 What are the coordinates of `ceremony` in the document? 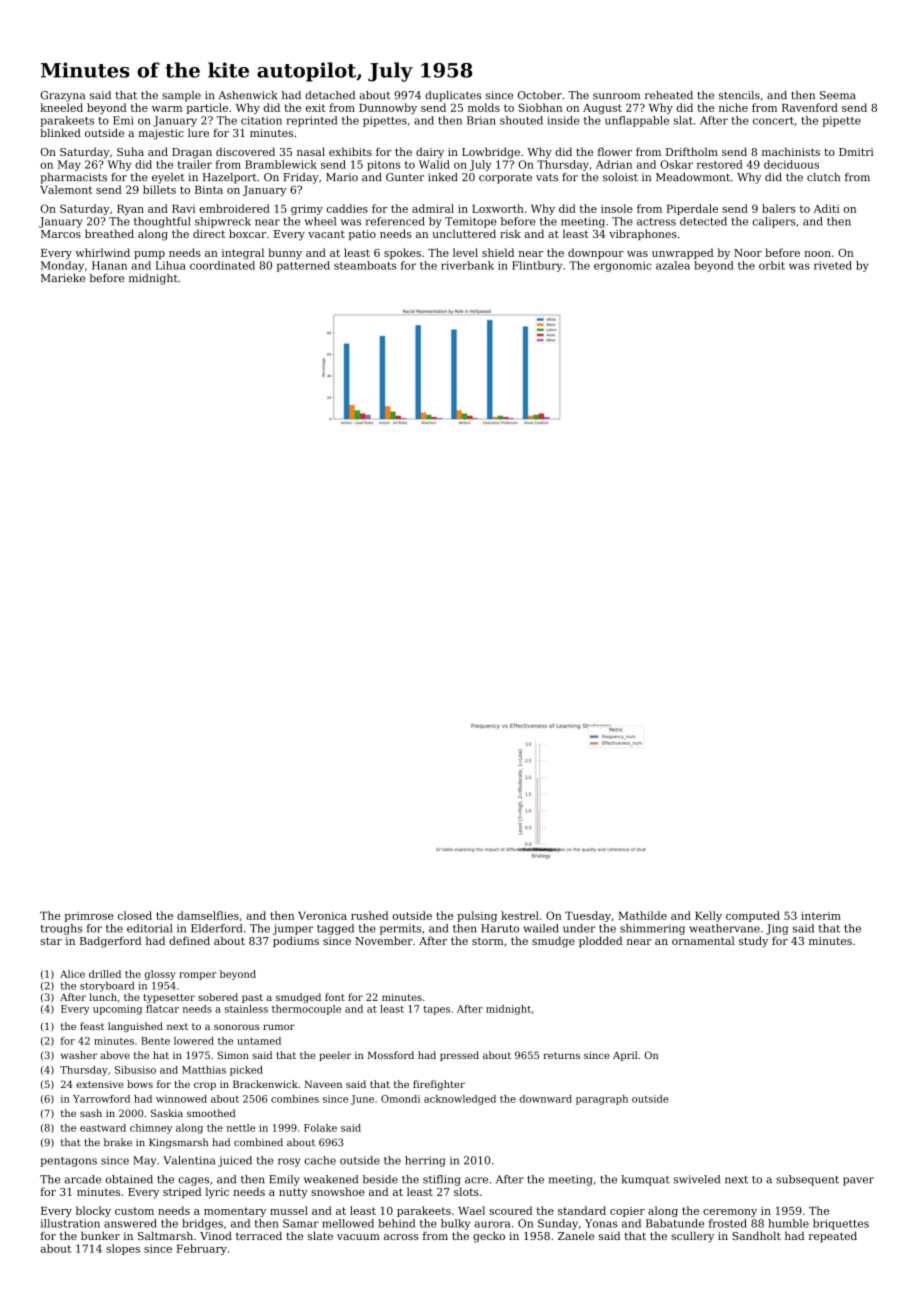 It's located at (730, 1213).
